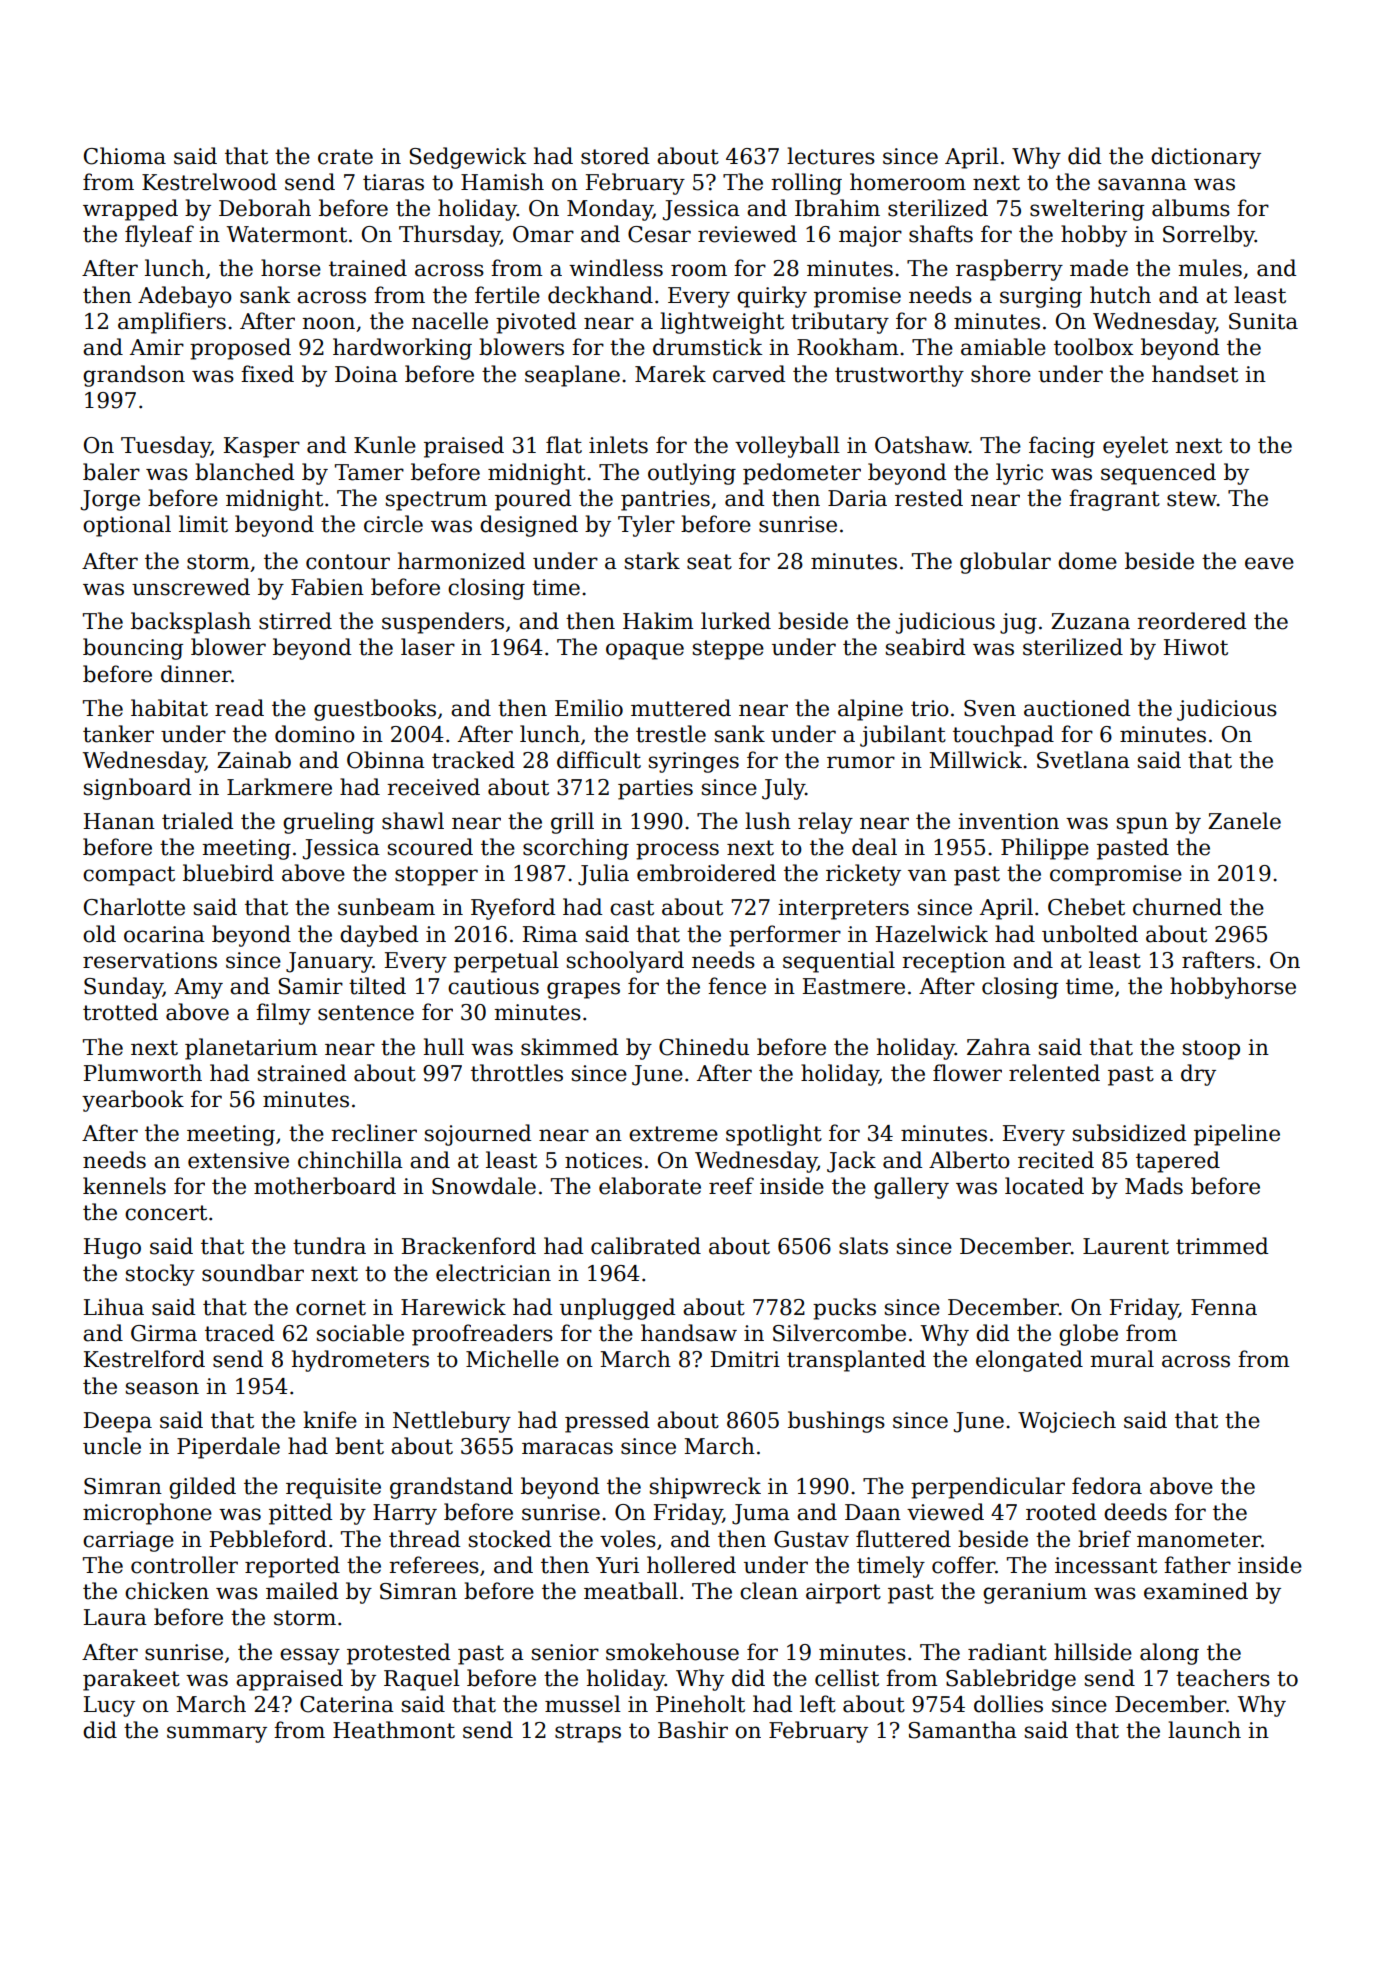 This image has width=1386, height=1969. I want to click on dollies, so click(1008, 1704).
